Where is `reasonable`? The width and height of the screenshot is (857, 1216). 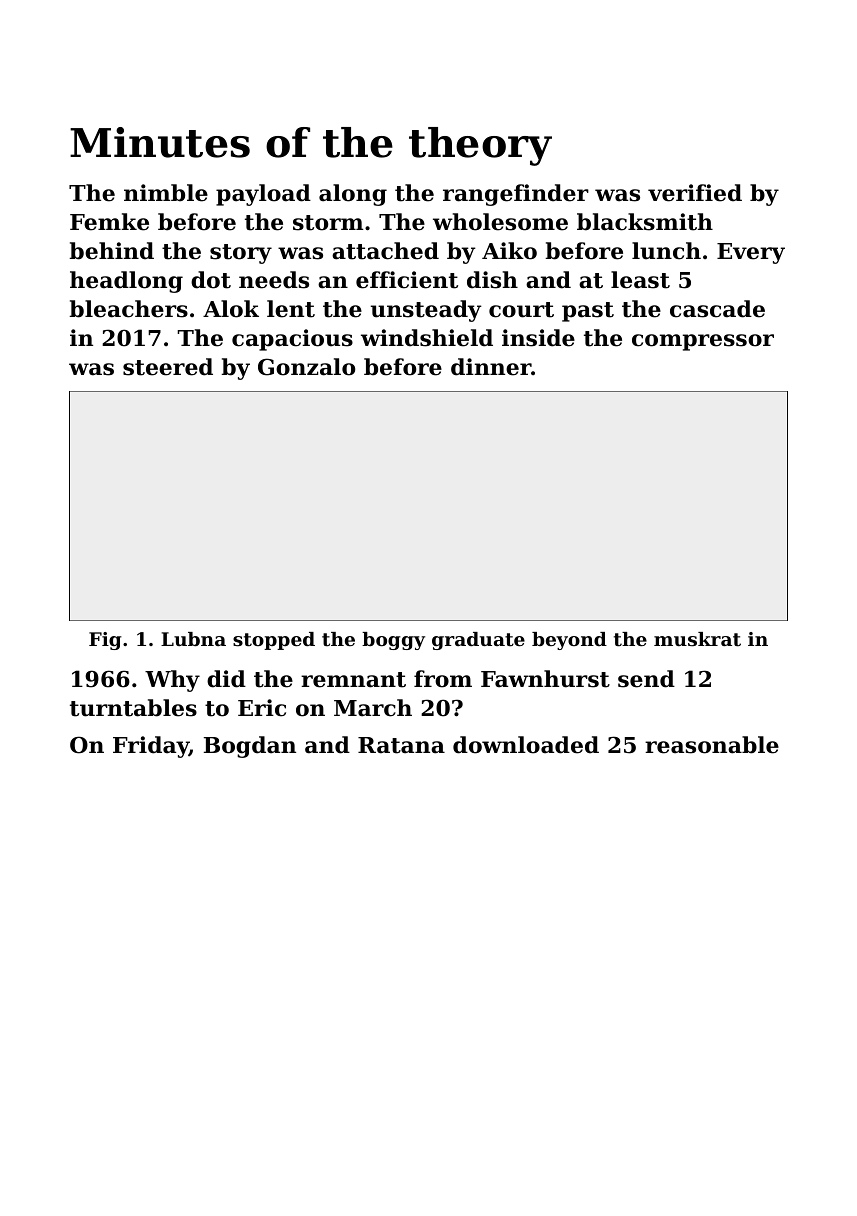
reasonable is located at coordinates (712, 745).
